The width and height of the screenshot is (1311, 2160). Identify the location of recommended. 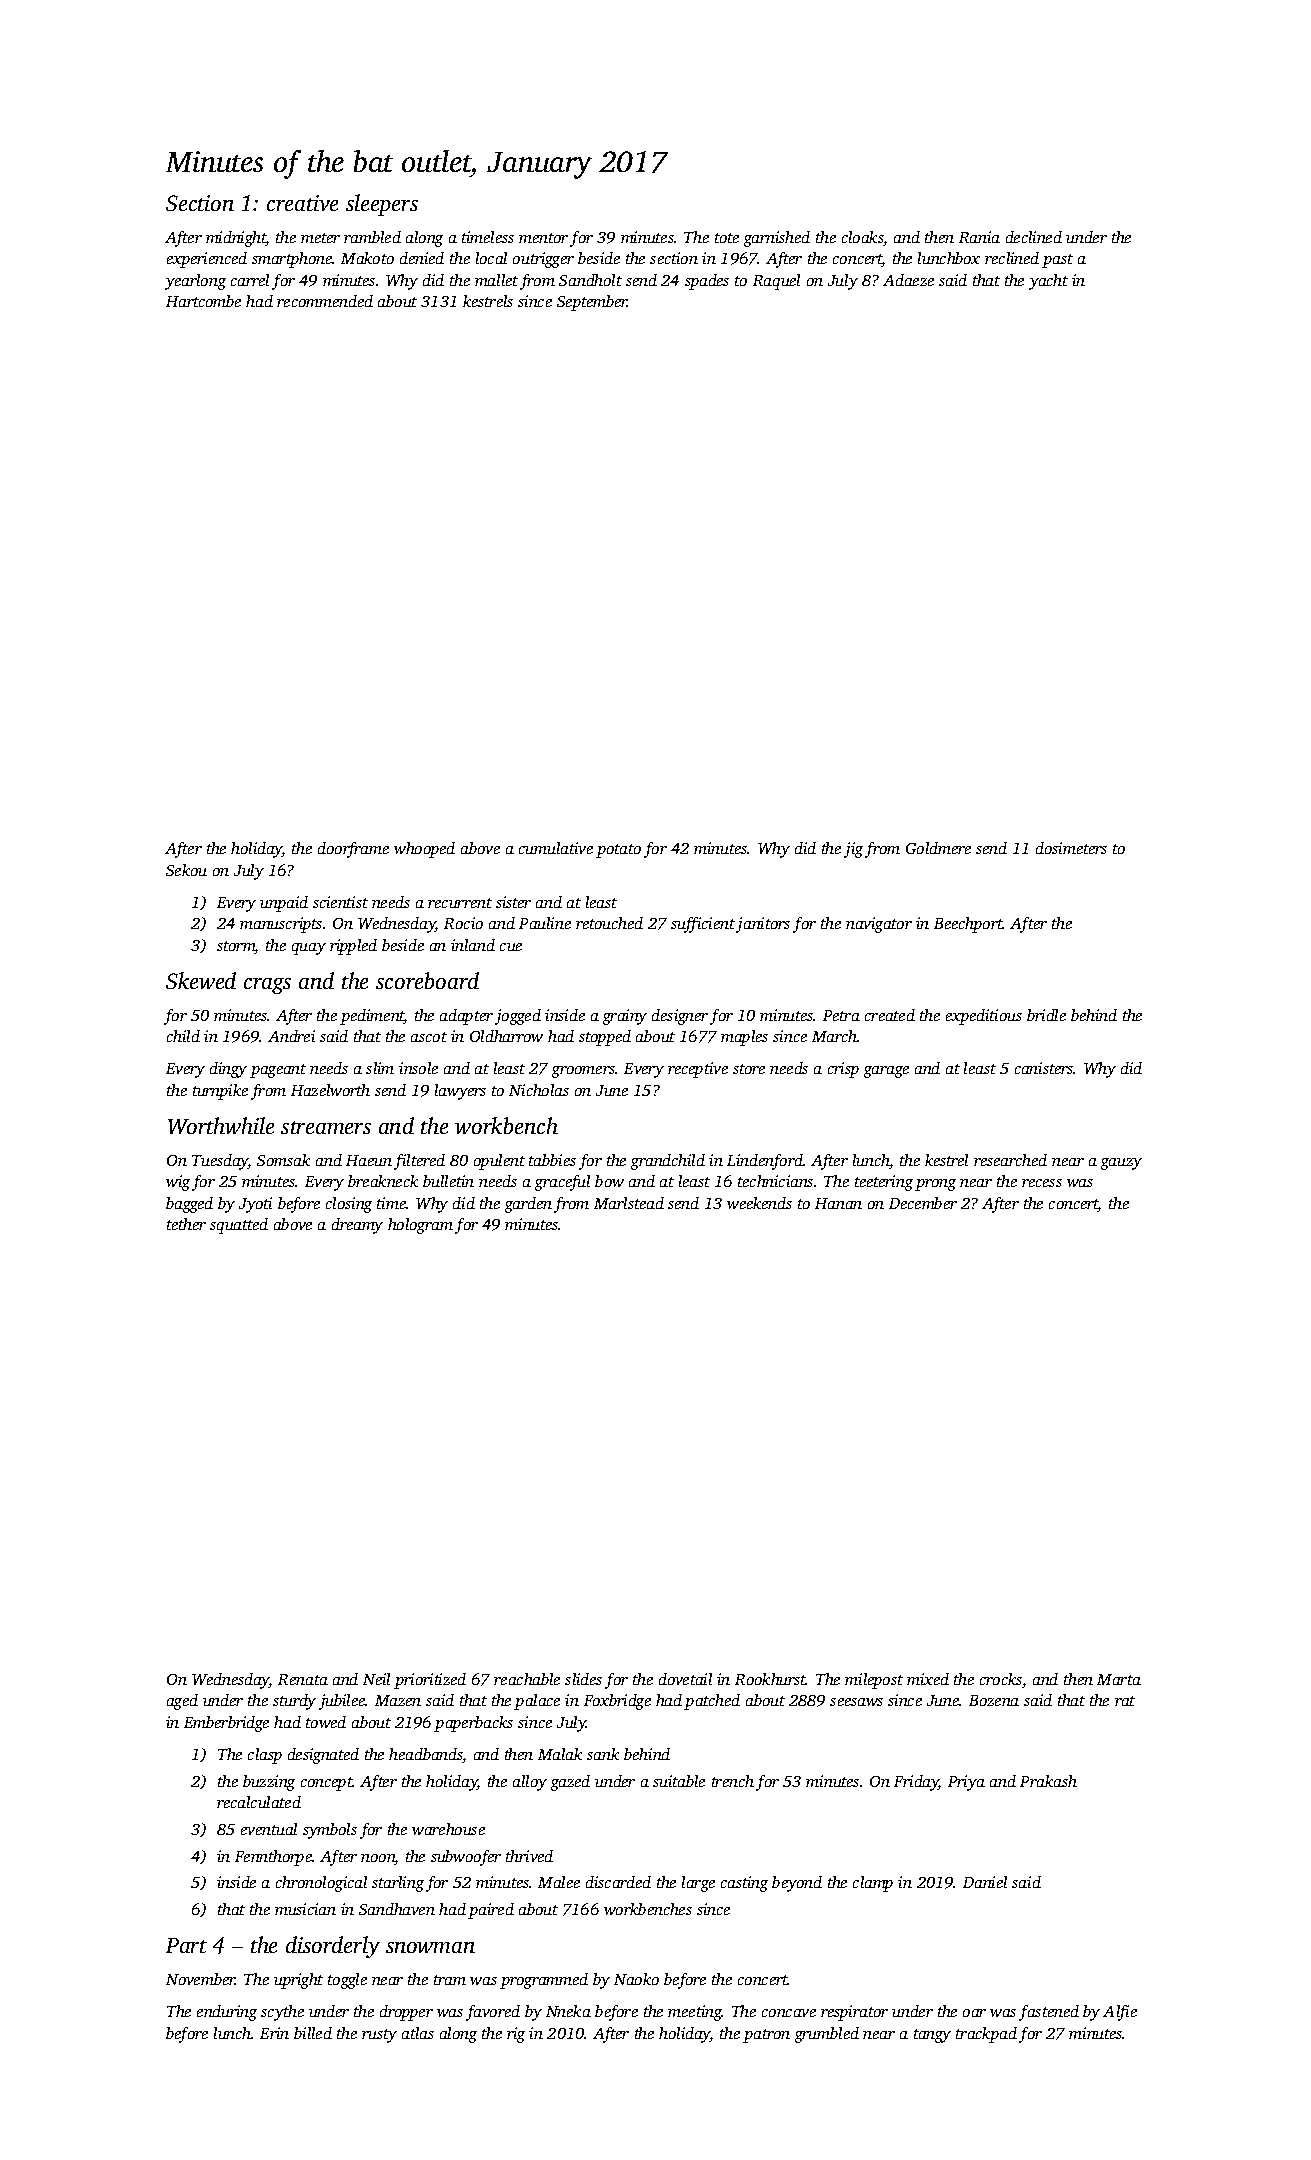
(325, 301).
